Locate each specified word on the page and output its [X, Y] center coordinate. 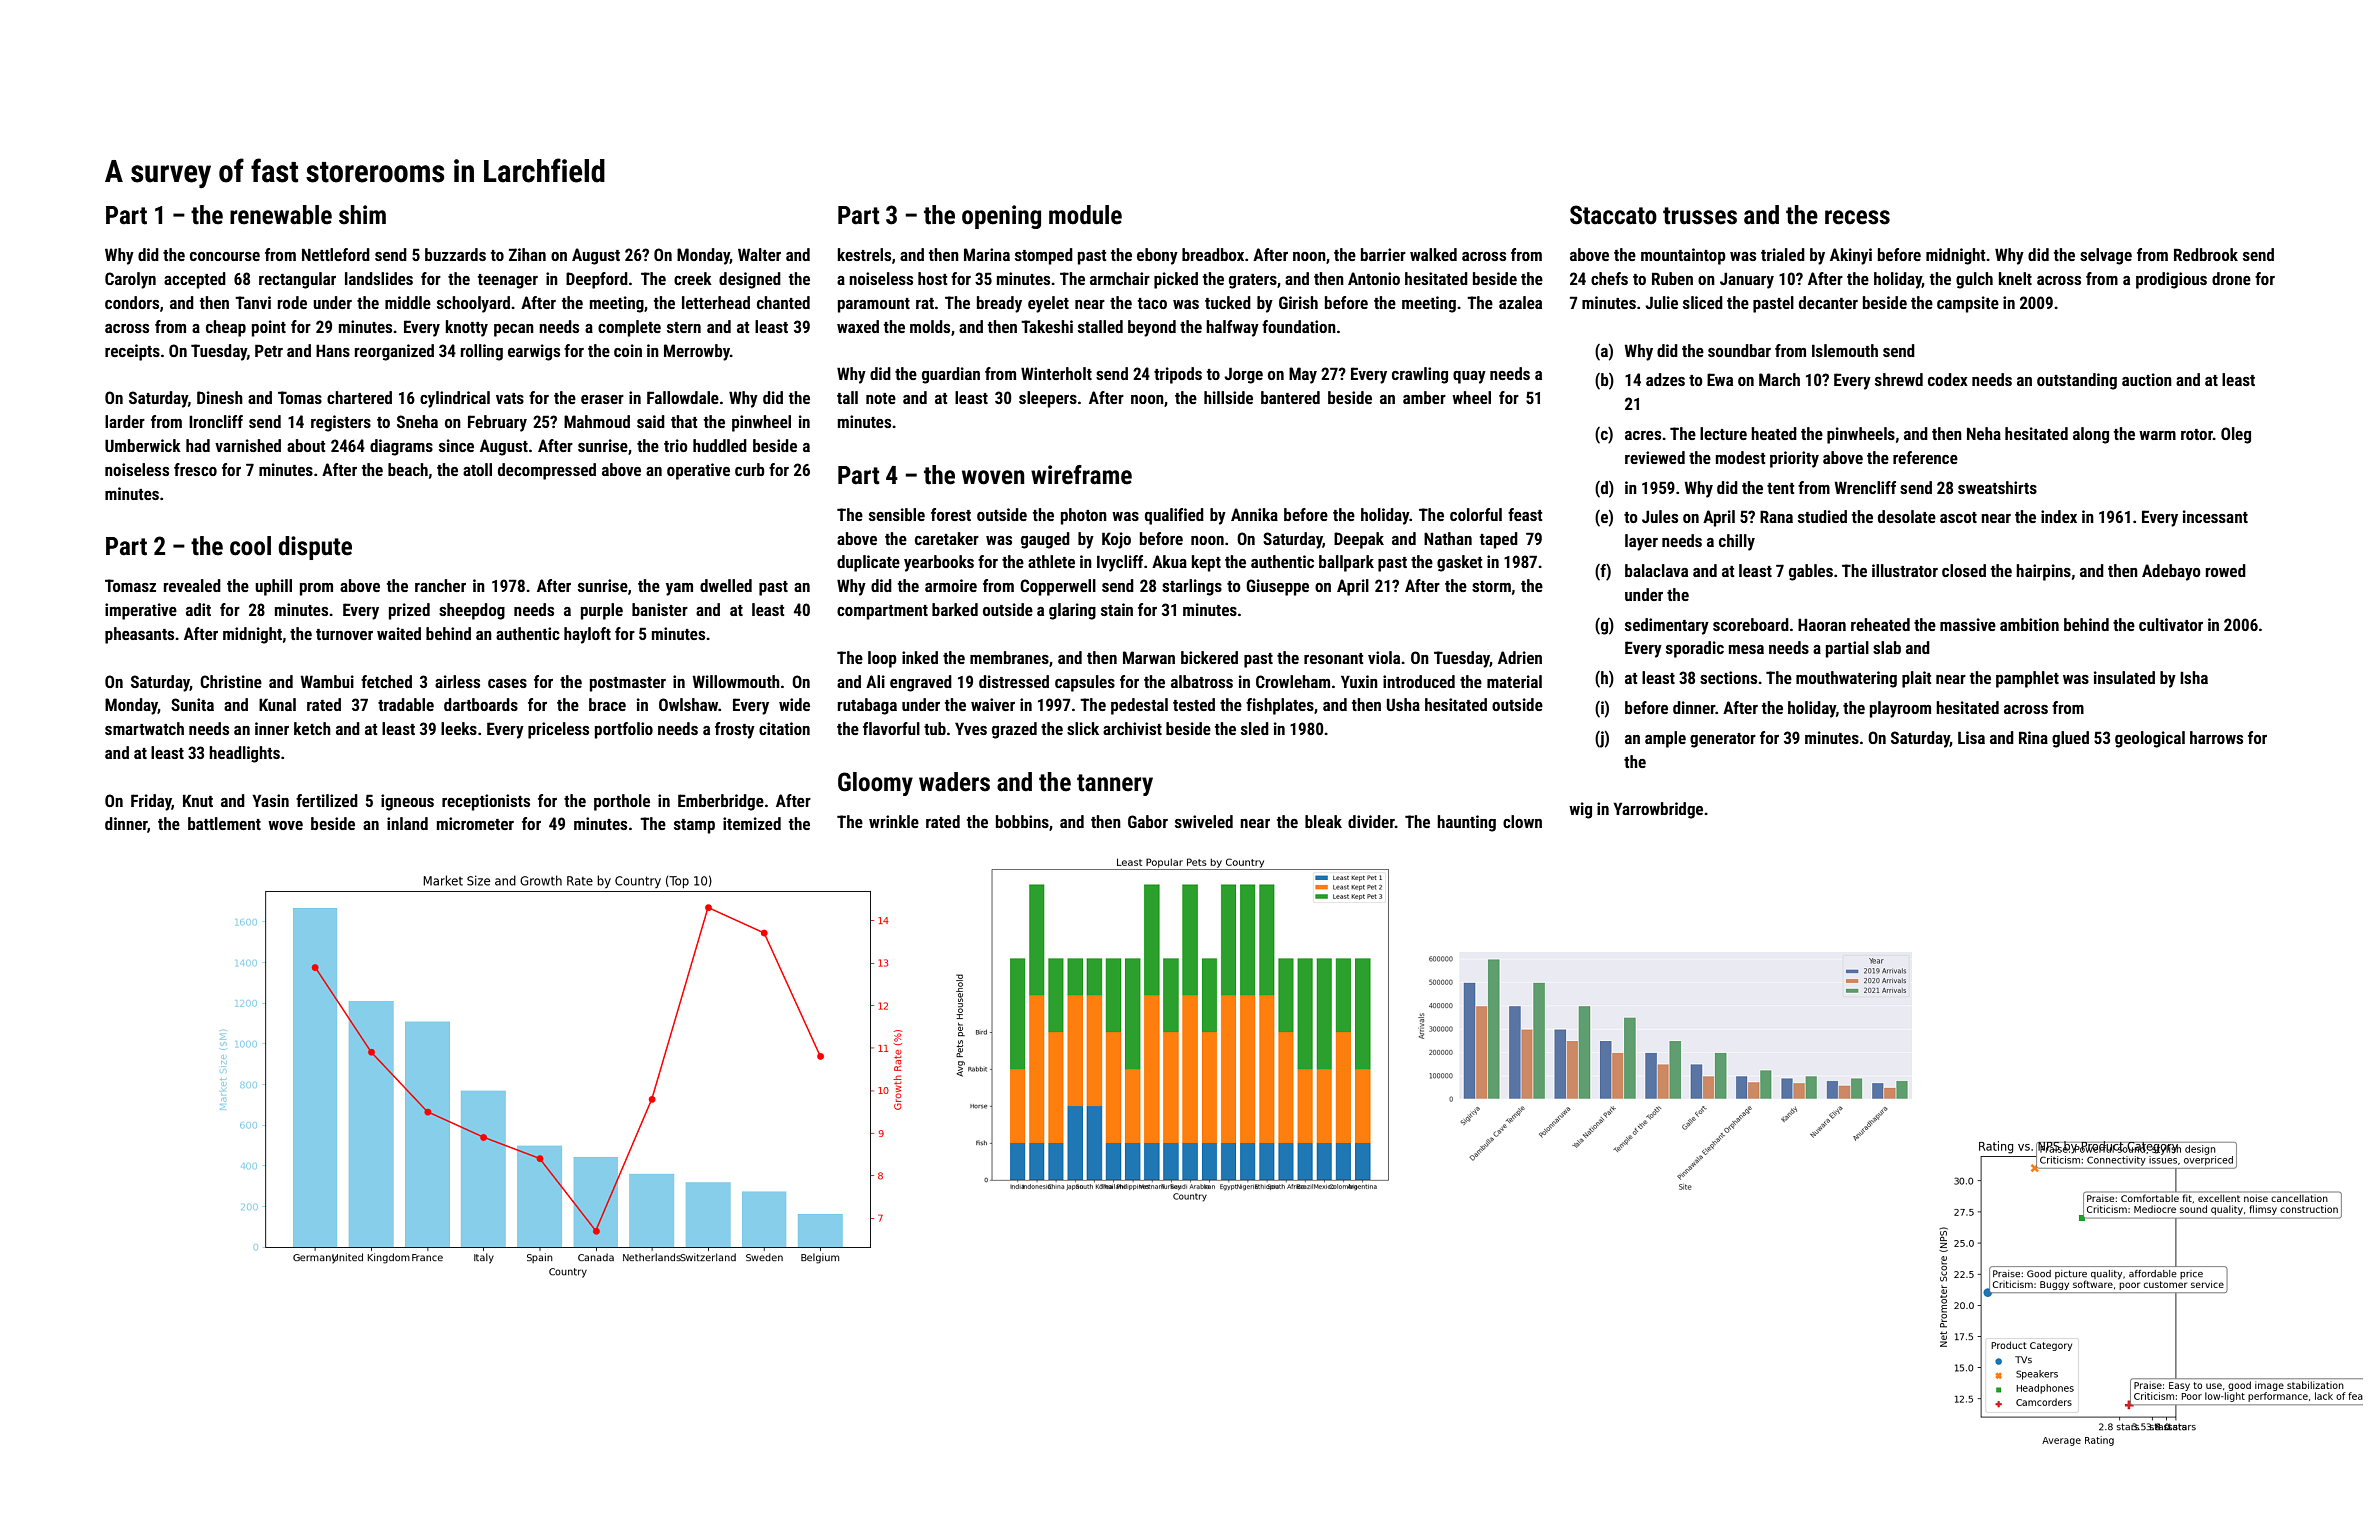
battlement [224, 823]
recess [1857, 217]
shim [362, 215]
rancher [440, 585]
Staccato [1613, 215]
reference [1925, 457]
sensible [897, 514]
